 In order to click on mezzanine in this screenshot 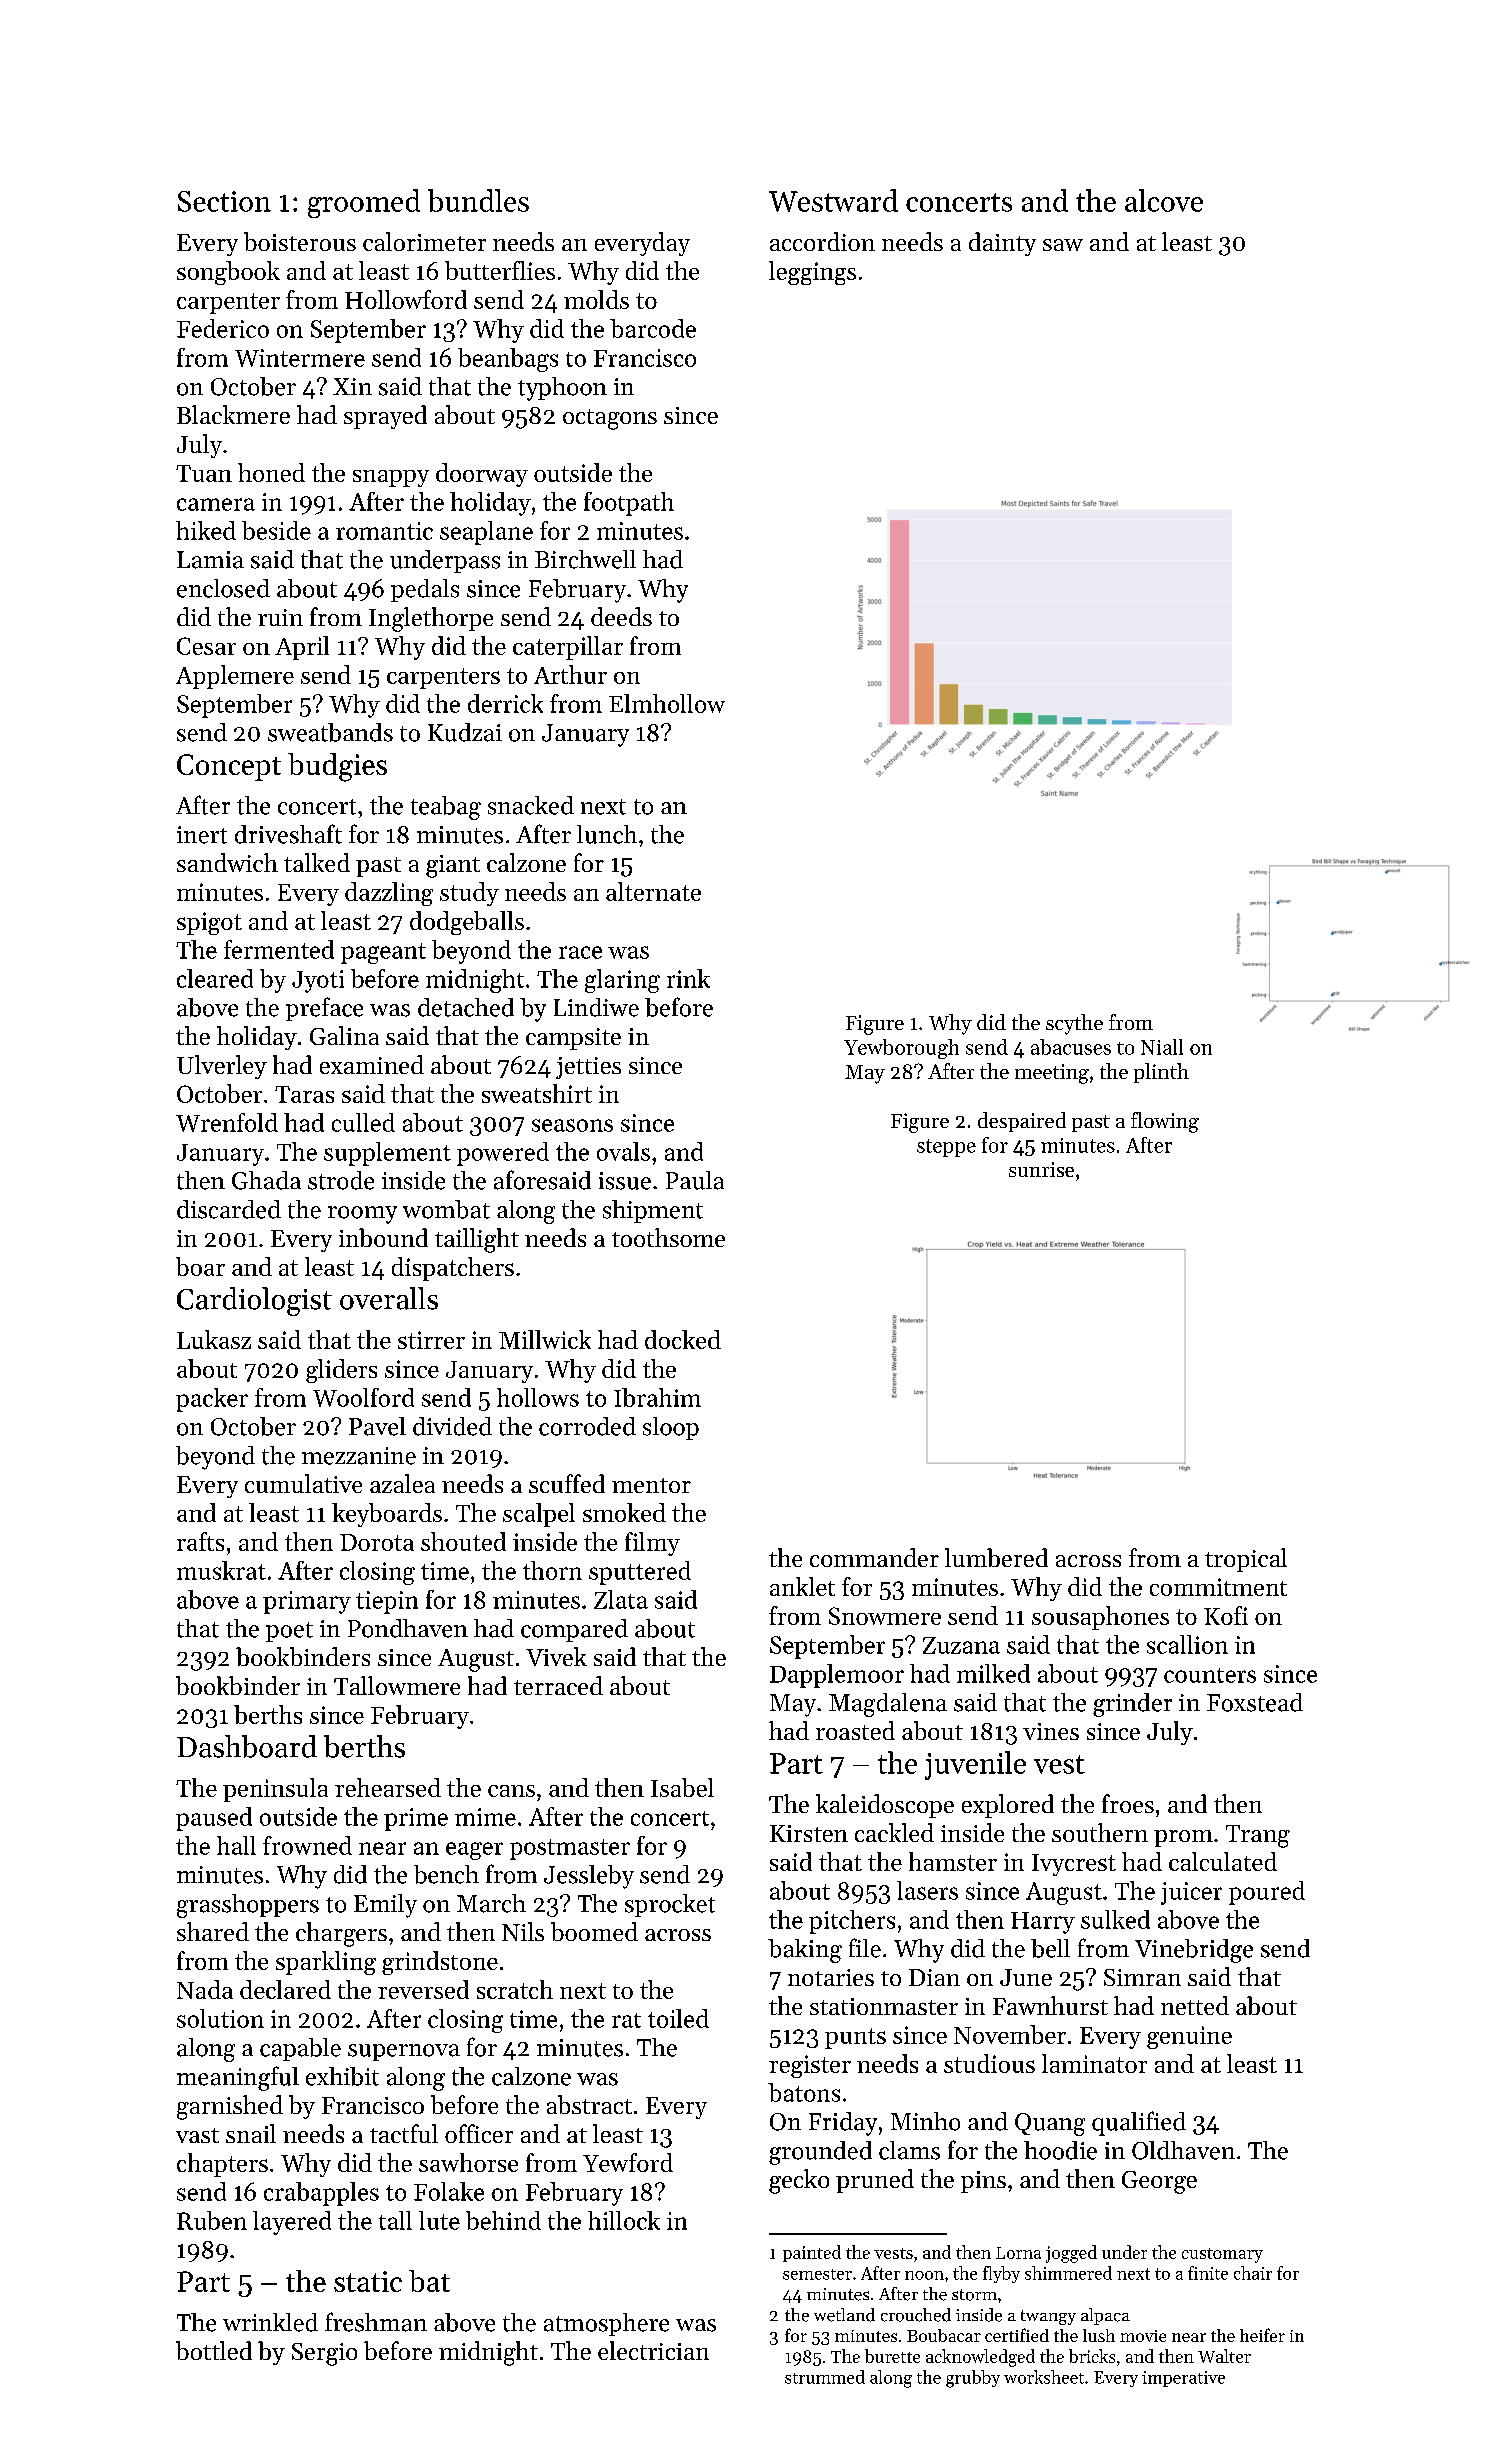, I will do `click(359, 1456)`.
